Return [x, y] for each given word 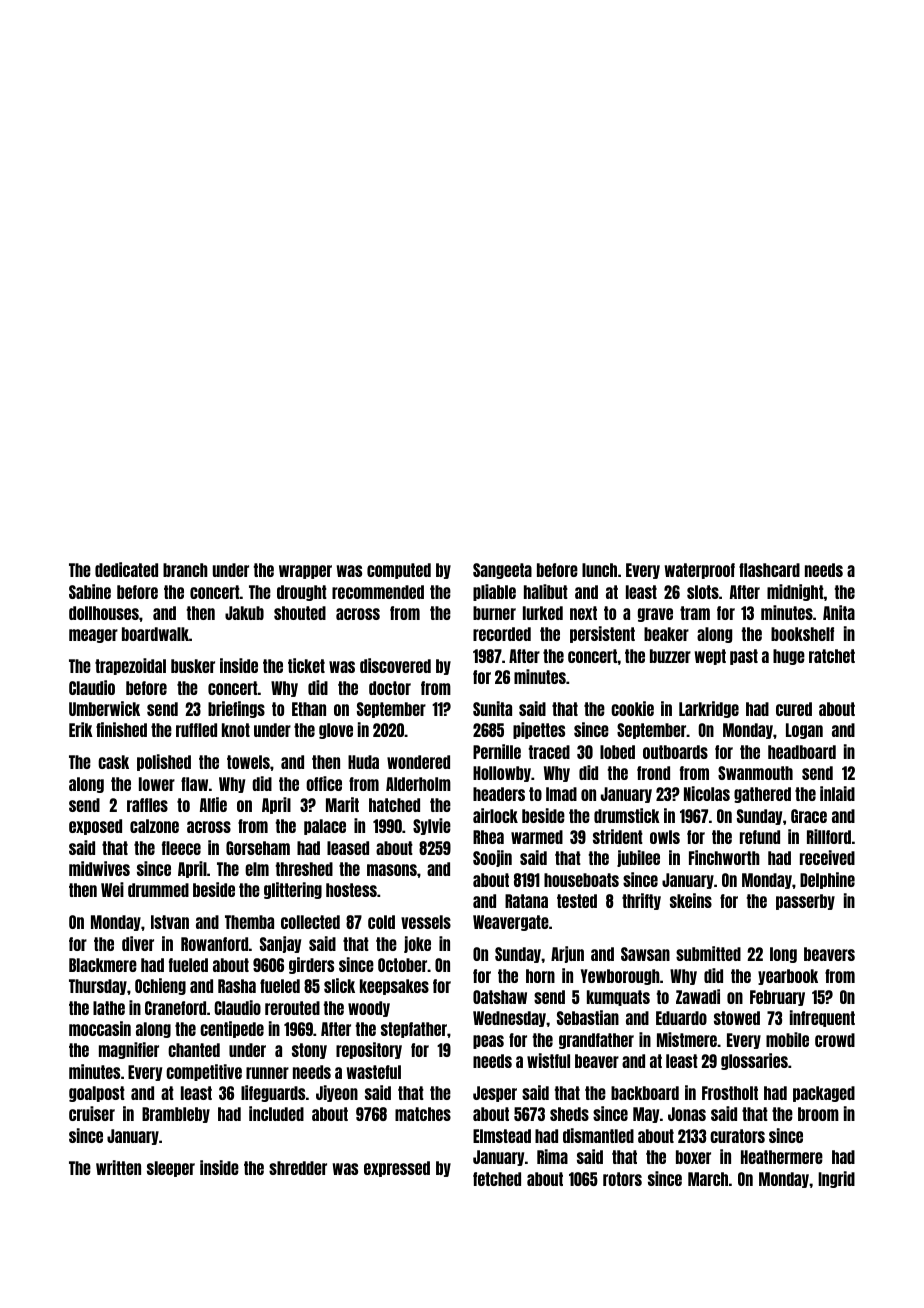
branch [185, 570]
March [708, 1179]
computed [399, 571]
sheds [569, 1114]
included [276, 1113]
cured [794, 709]
